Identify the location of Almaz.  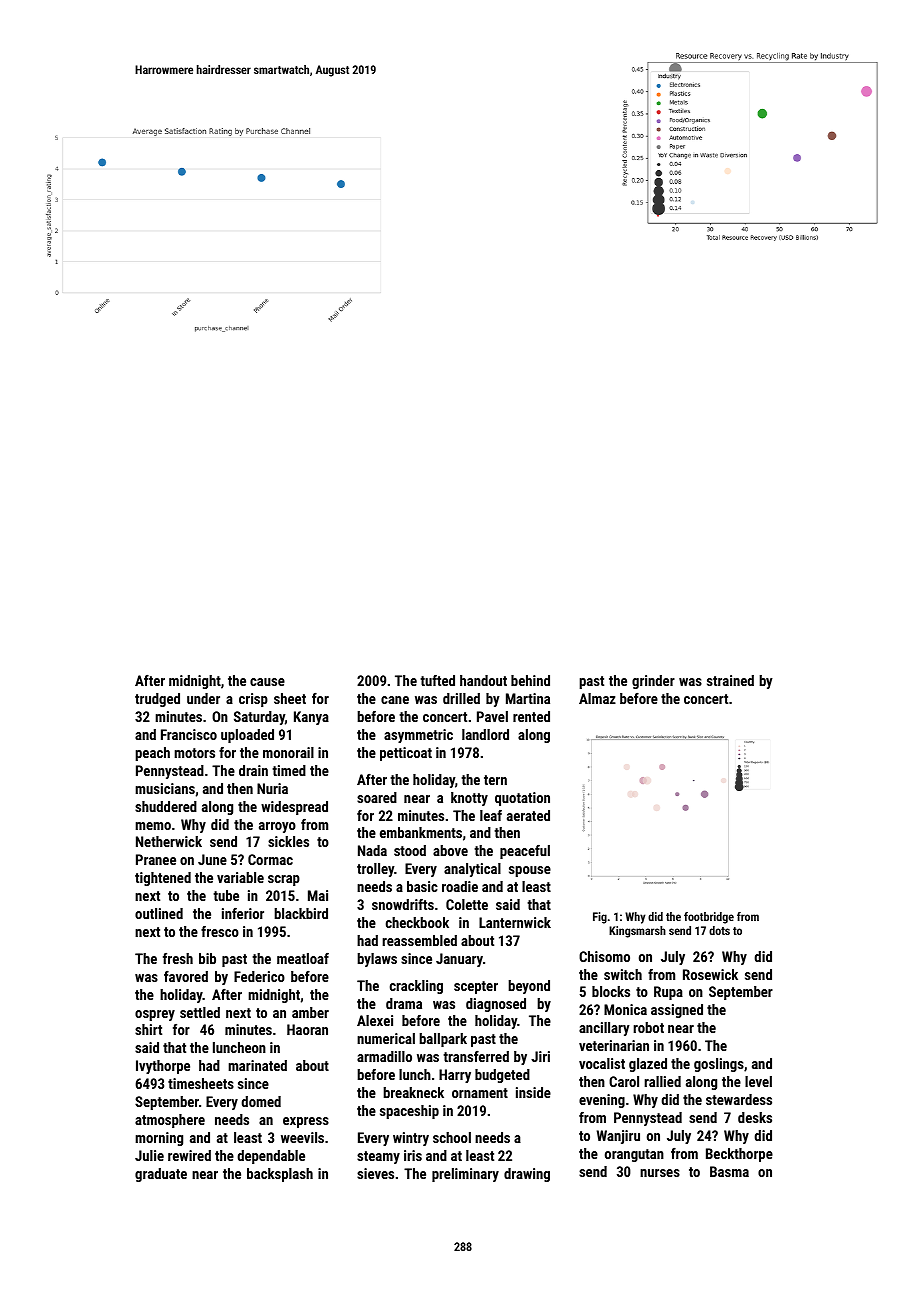
(597, 698).
